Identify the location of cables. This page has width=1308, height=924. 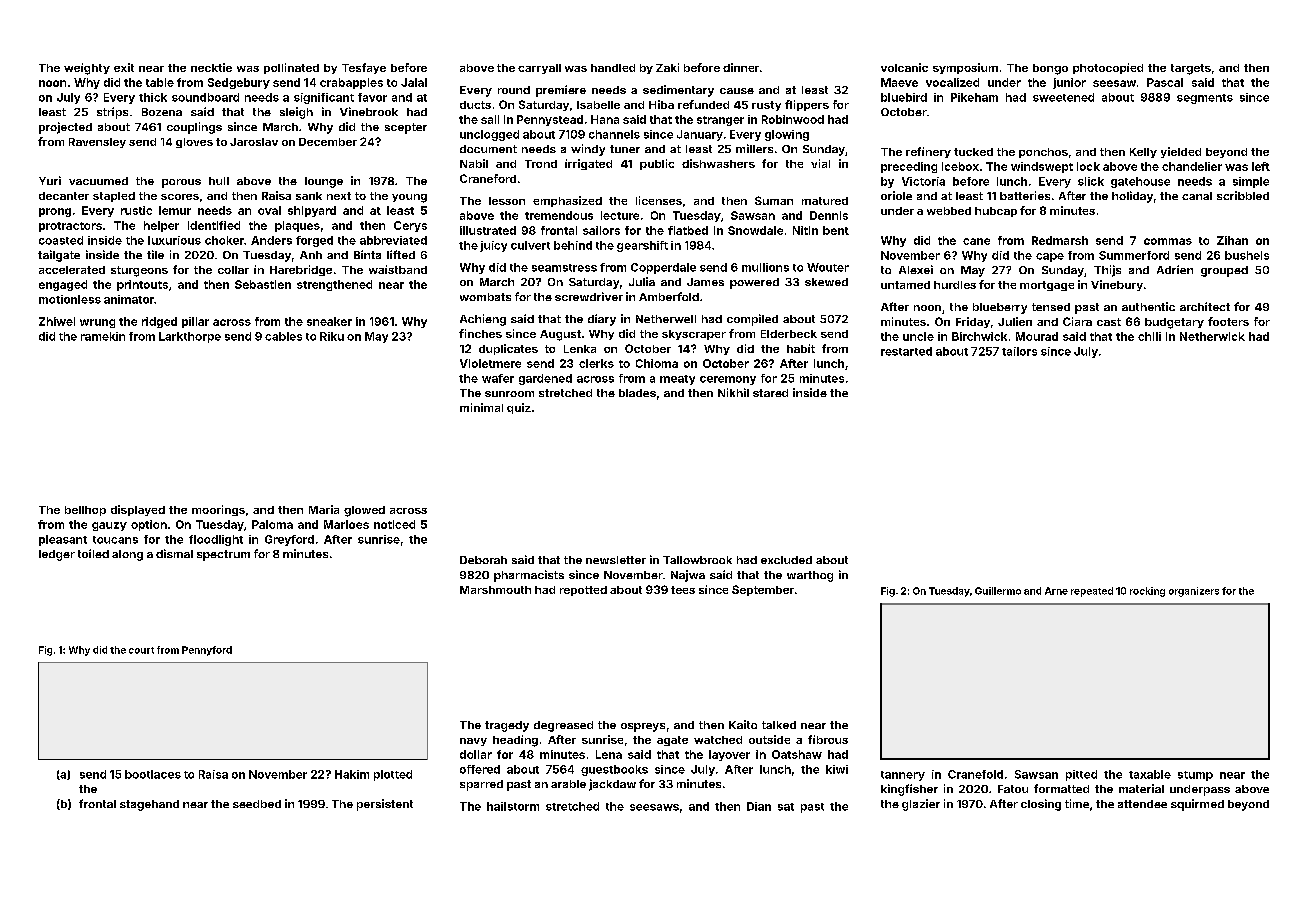
(283, 336).
